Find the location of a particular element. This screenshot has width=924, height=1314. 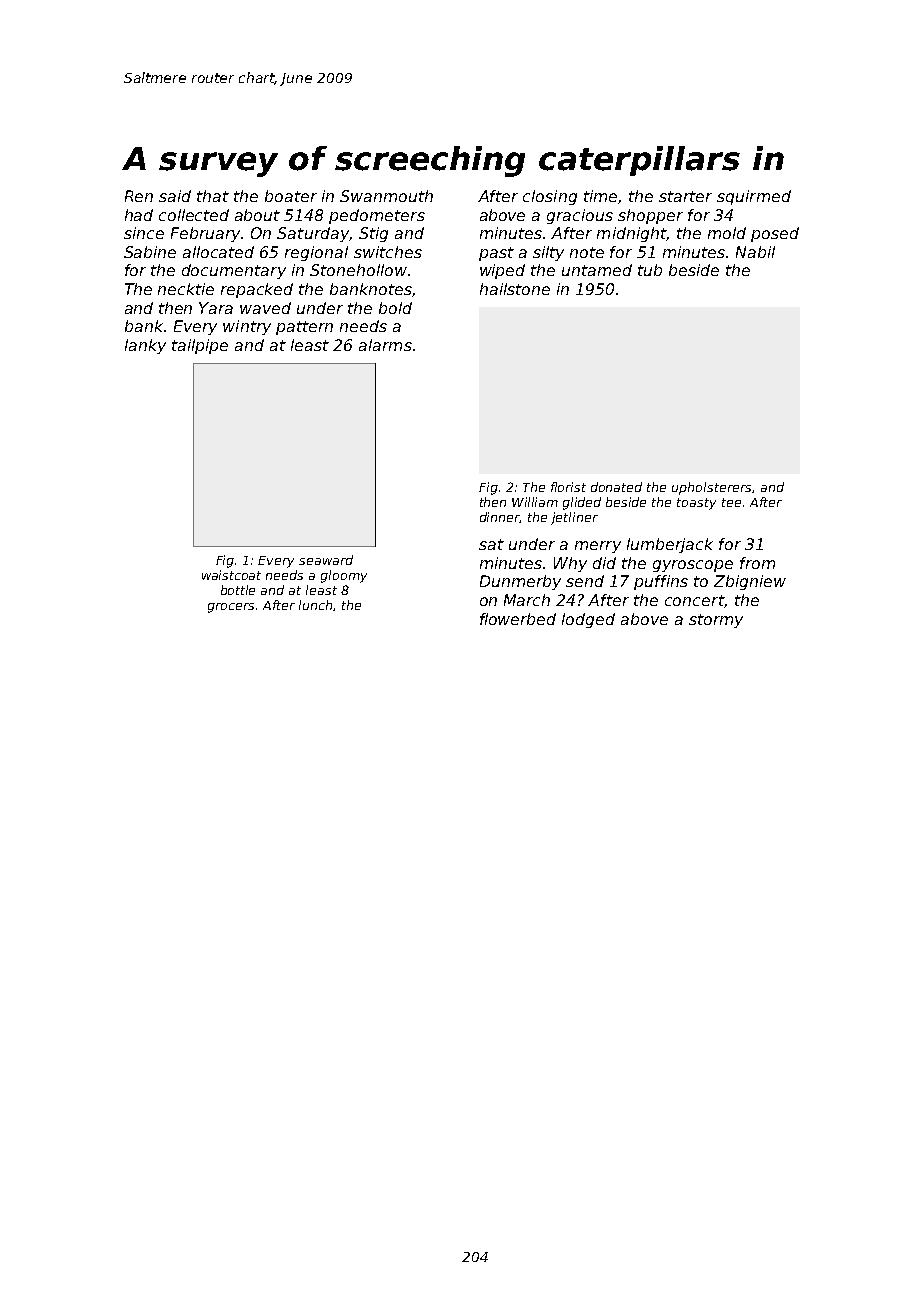

tub is located at coordinates (650, 270).
